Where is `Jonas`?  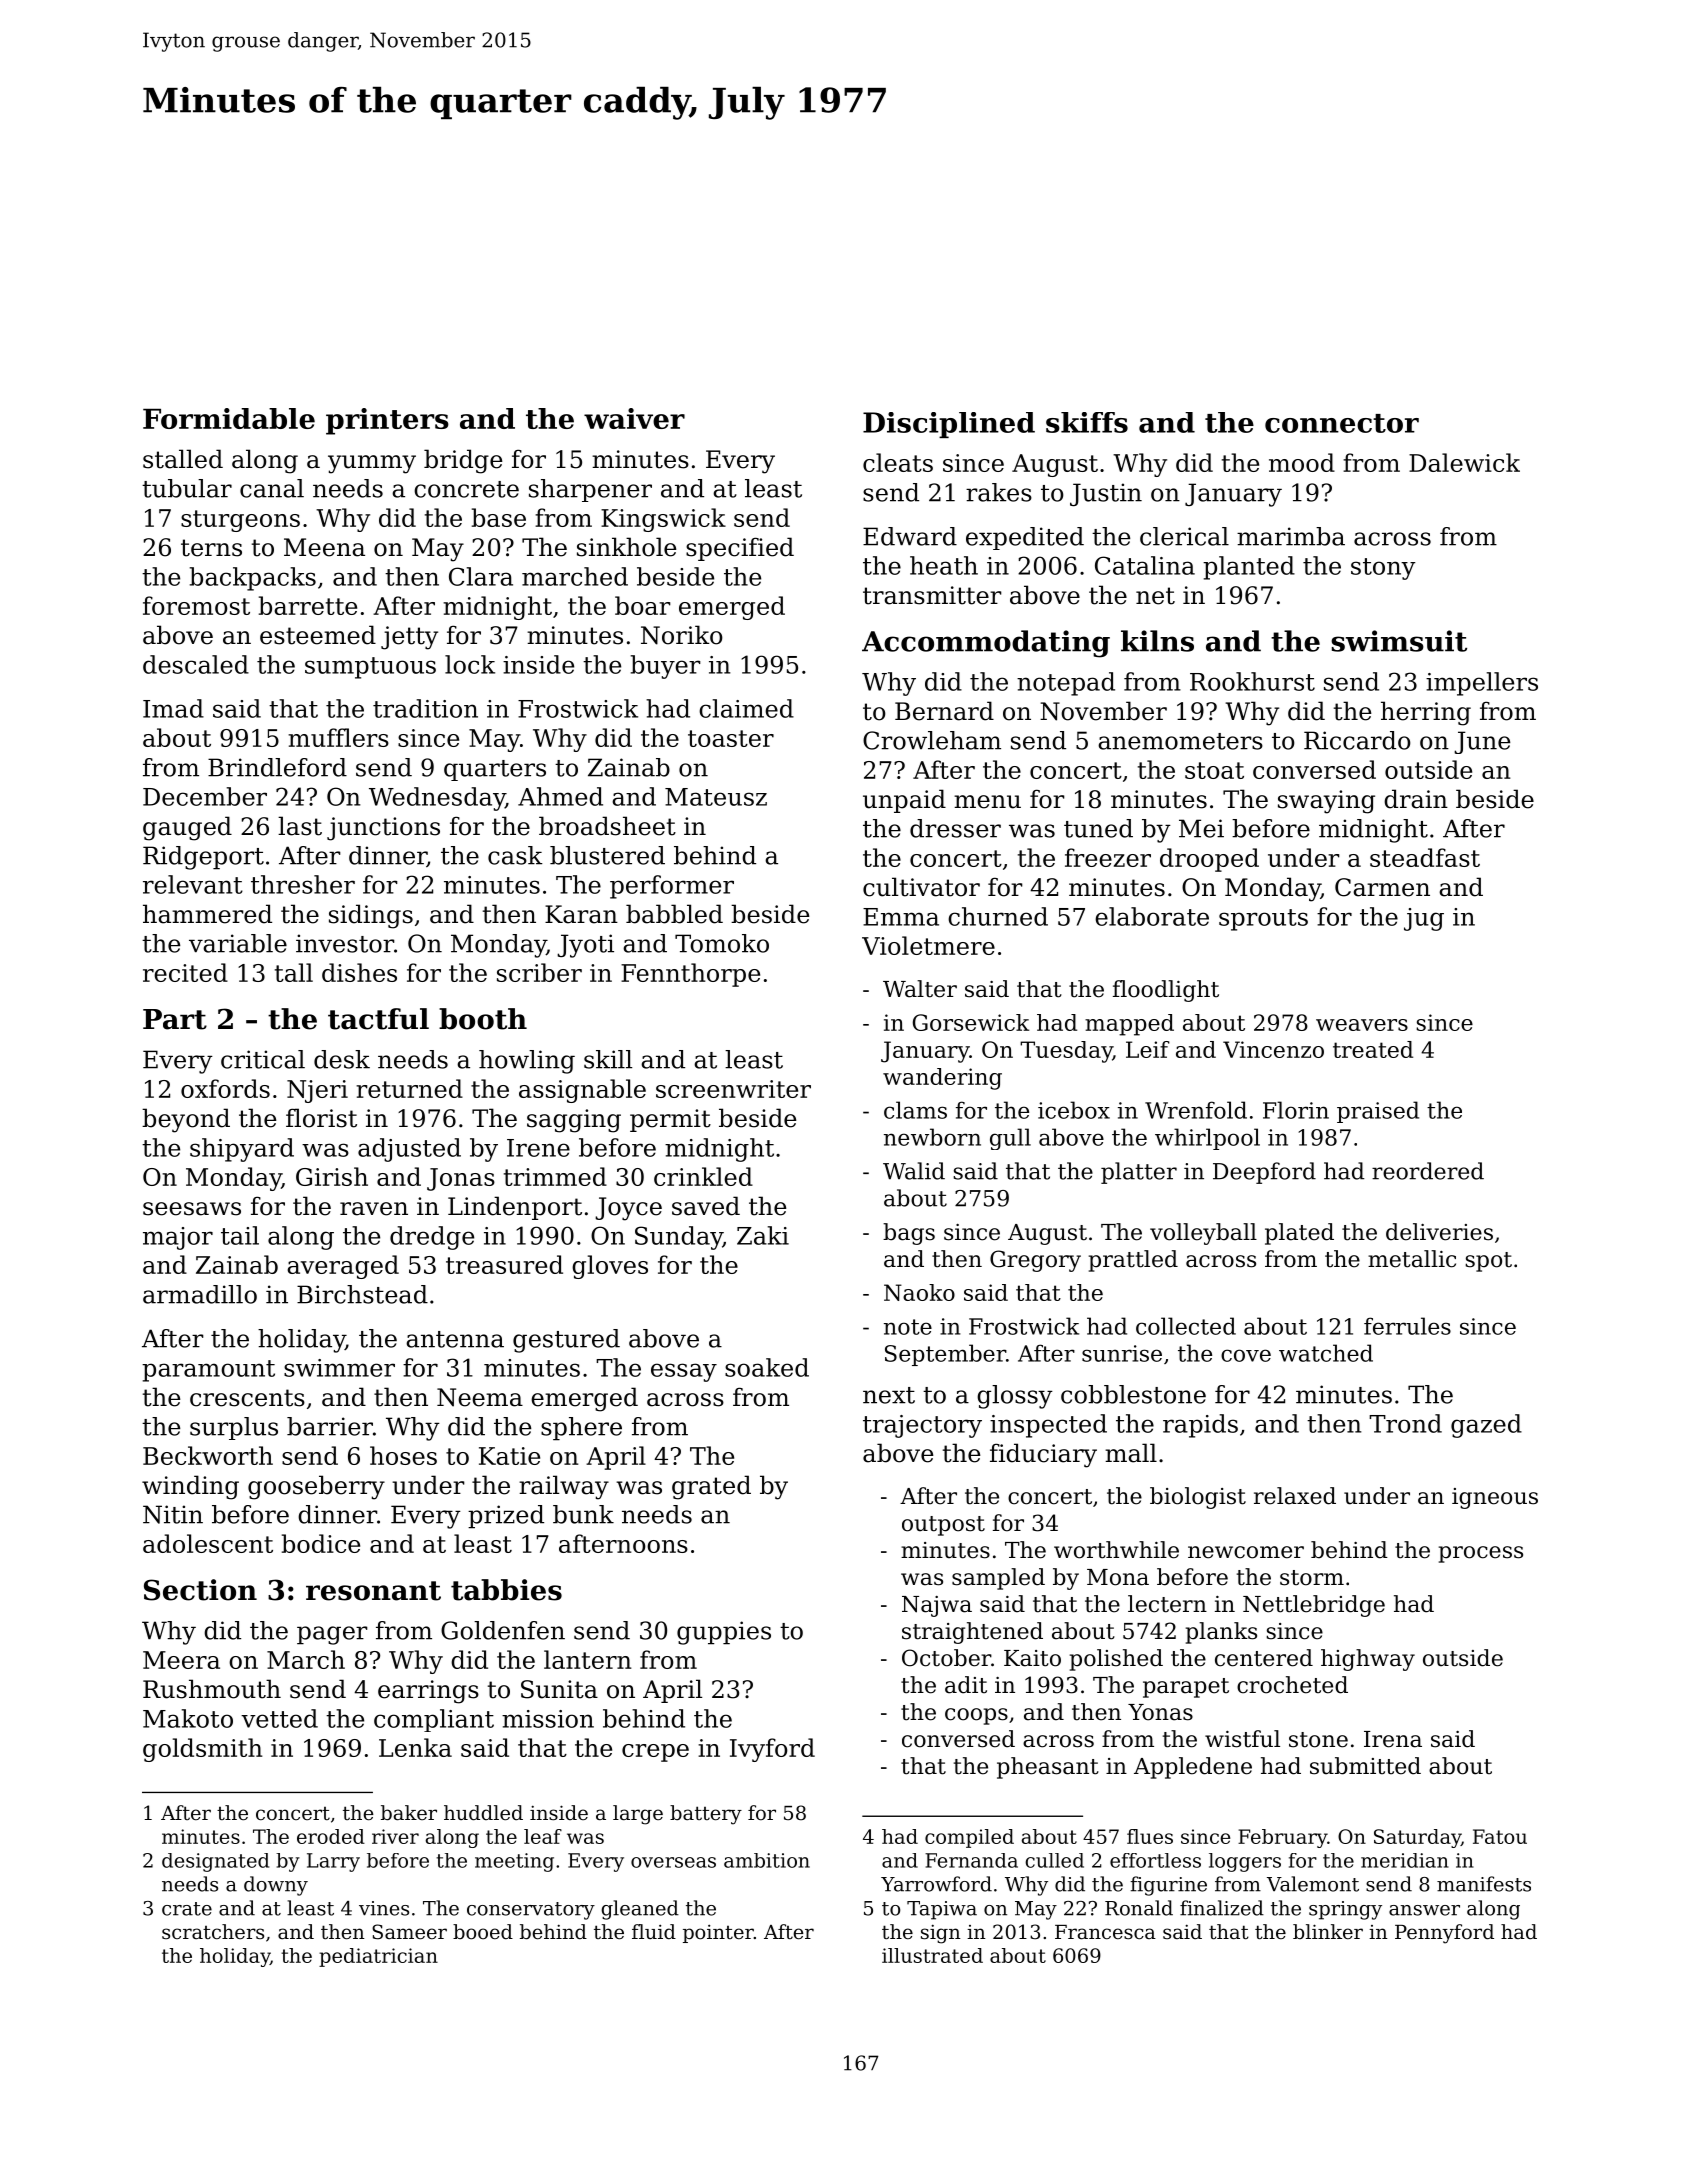 Jonas is located at coordinates (461, 1179).
